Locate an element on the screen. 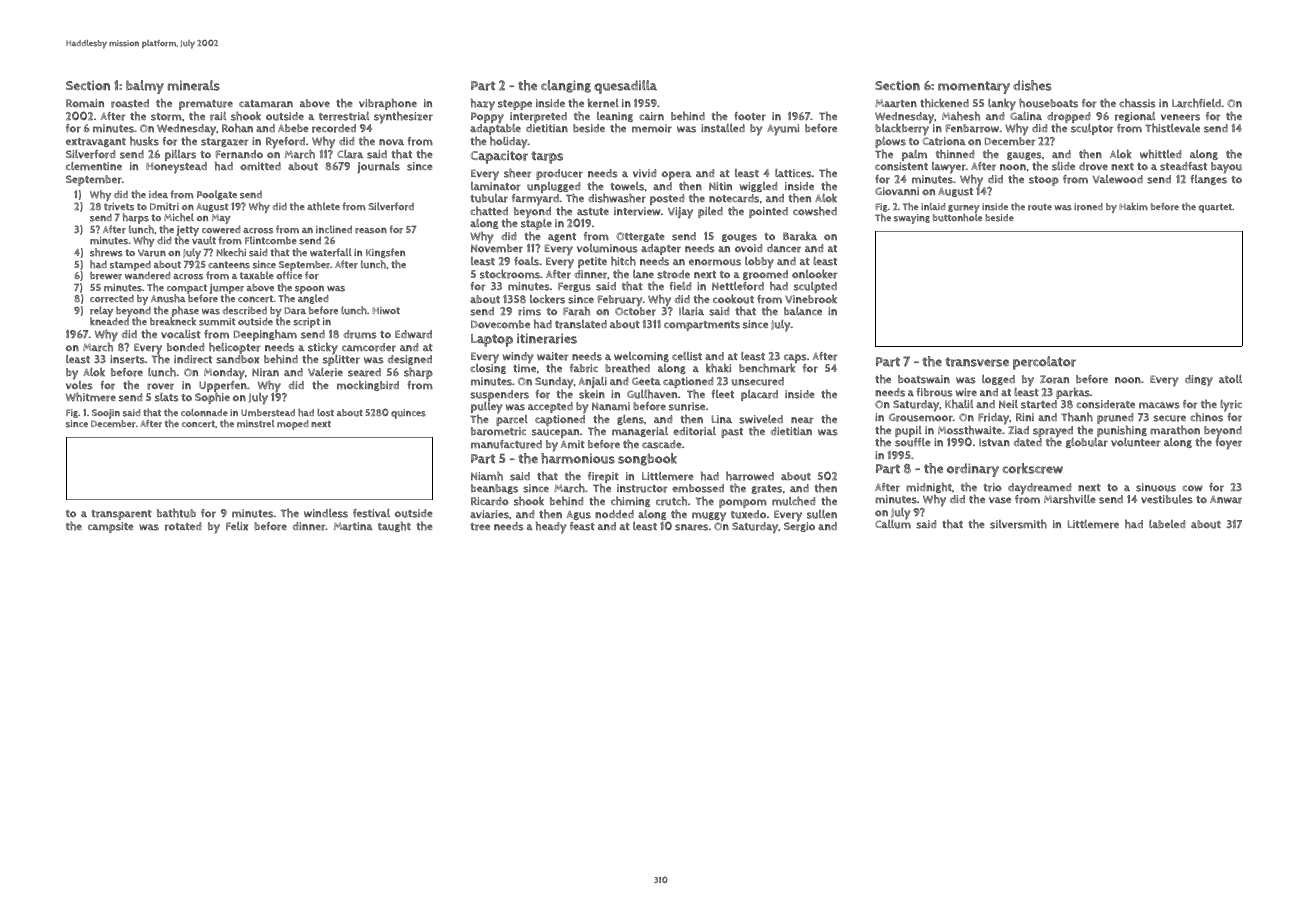 The height and width of the screenshot is (924, 1308). Hakim is located at coordinates (1133, 206).
